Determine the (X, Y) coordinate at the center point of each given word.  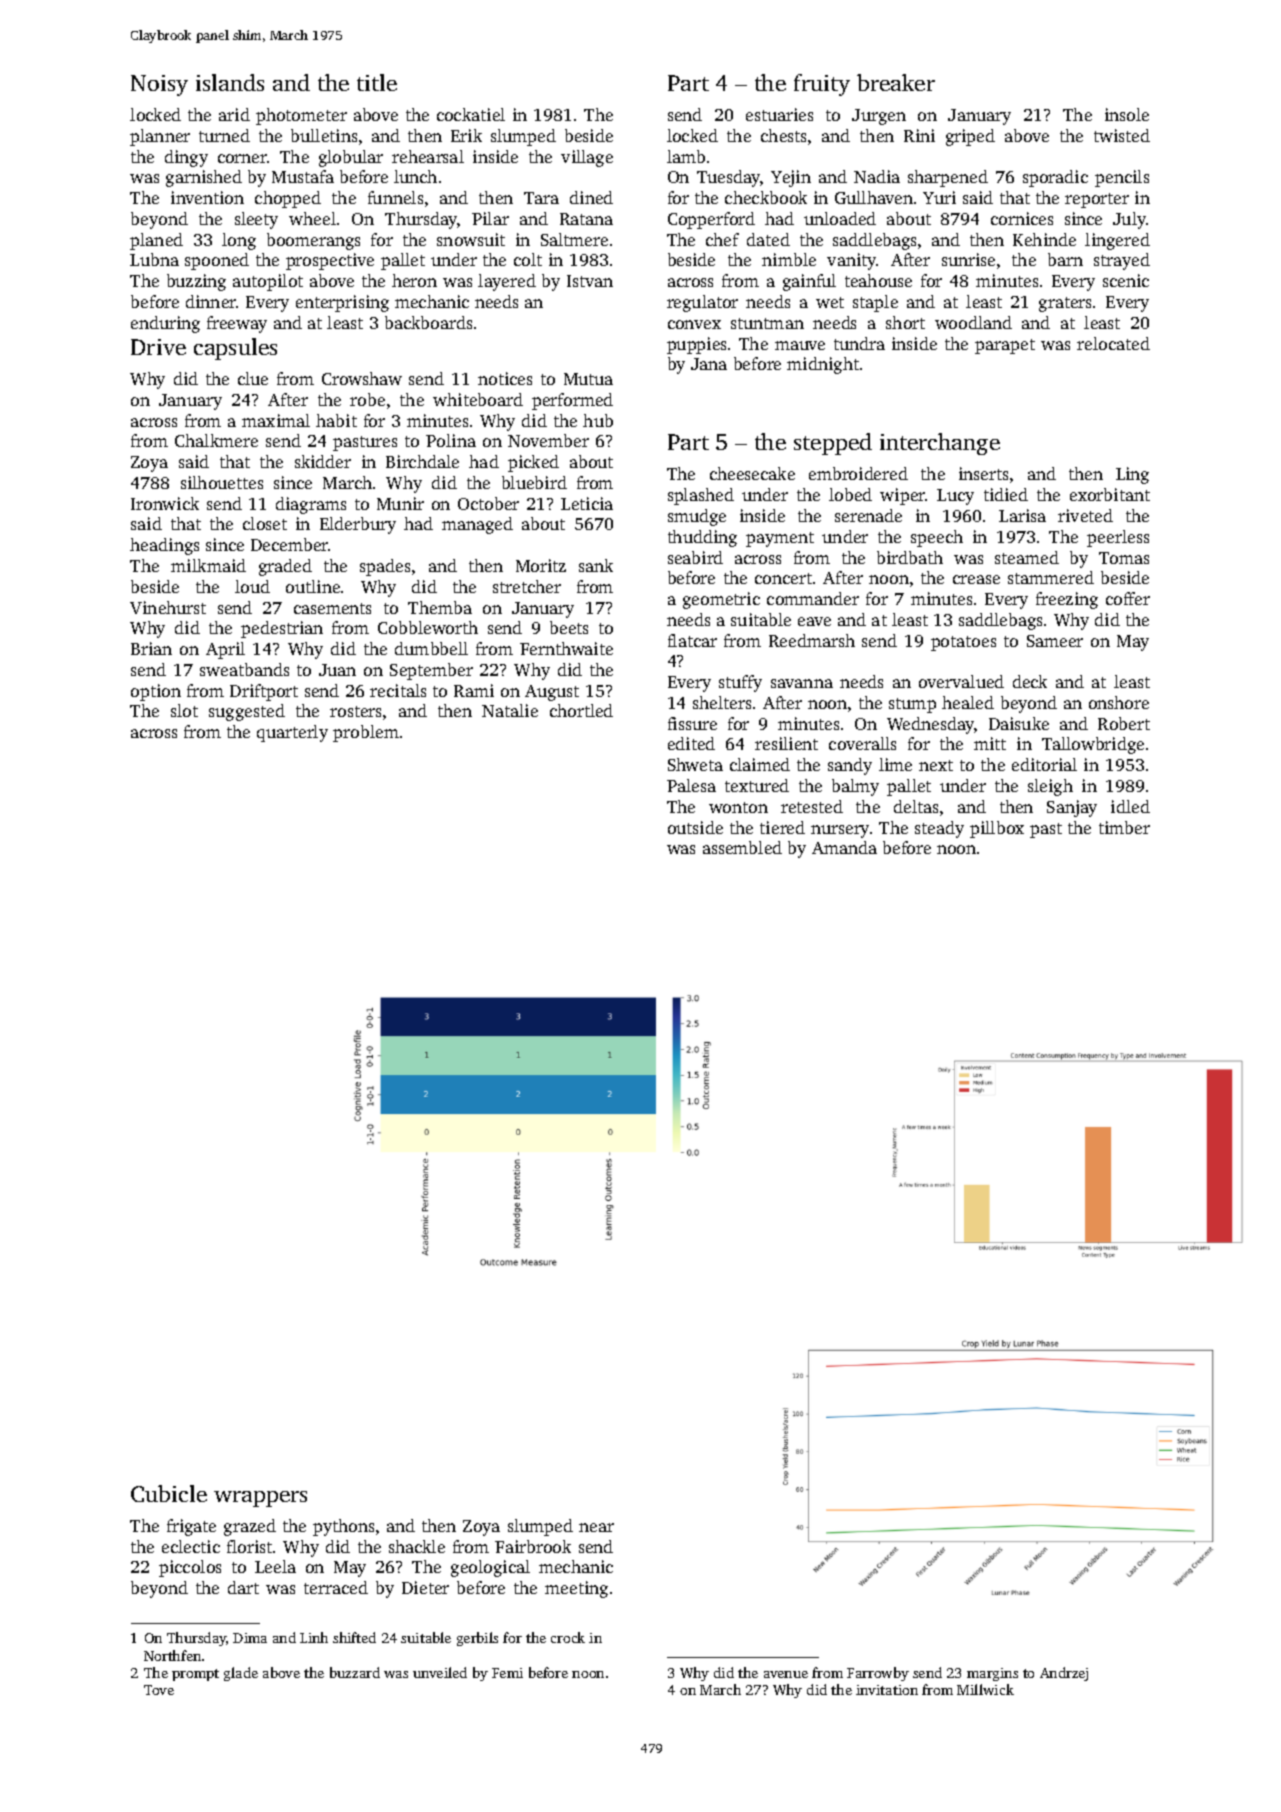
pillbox (997, 829)
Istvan (590, 281)
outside (695, 827)
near (596, 1527)
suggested (247, 712)
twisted (1122, 135)
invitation (887, 1690)
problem (366, 733)
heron (414, 280)
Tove (159, 1690)
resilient (786, 743)
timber (1124, 827)
